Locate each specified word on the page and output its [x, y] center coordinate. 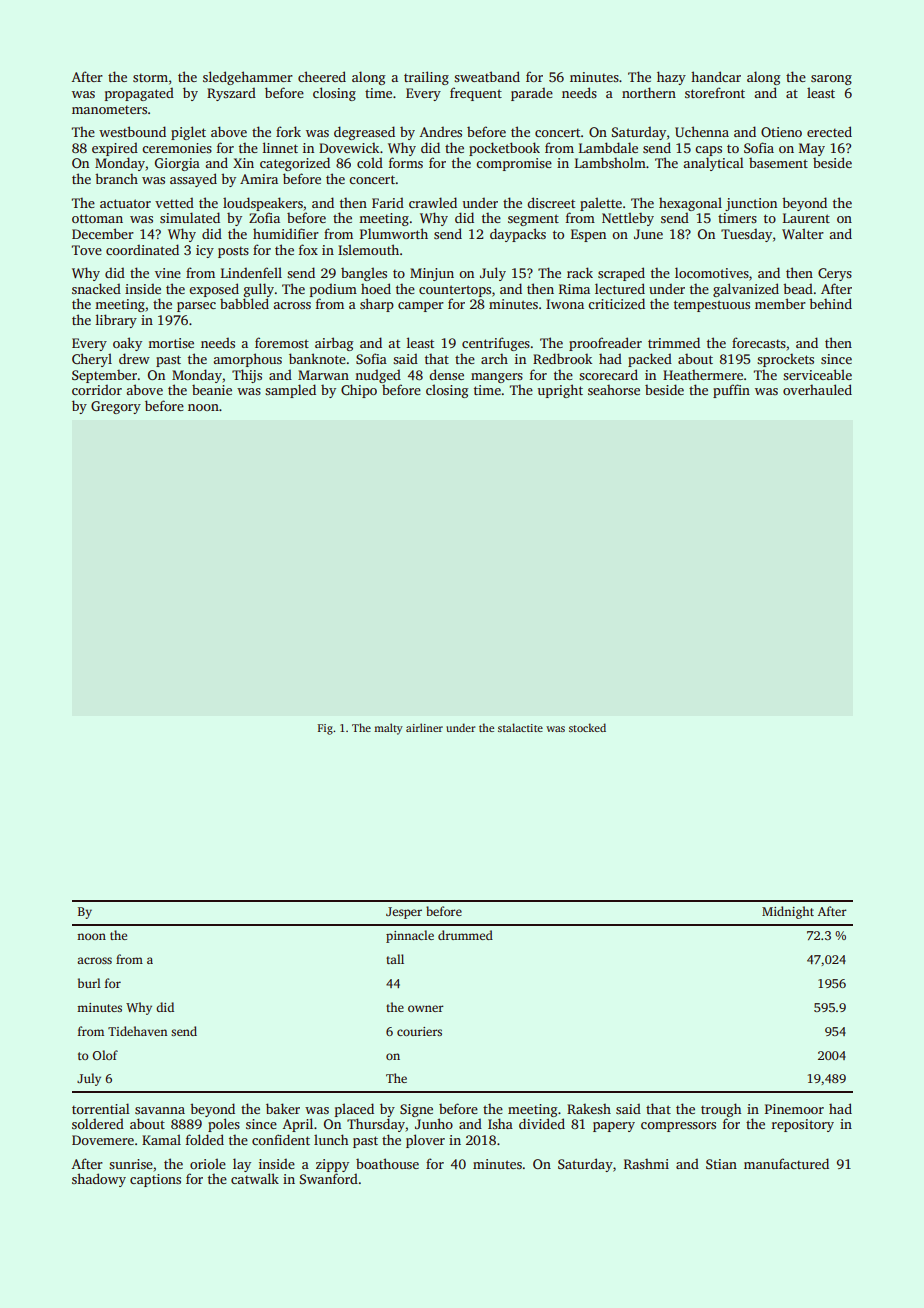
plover [425, 1141]
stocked [587, 727]
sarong [831, 80]
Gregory [116, 407]
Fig [325, 729]
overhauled [817, 389]
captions [155, 1180]
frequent [476, 94]
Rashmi [646, 1163]
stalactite [520, 727]
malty [388, 729]
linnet [280, 147]
